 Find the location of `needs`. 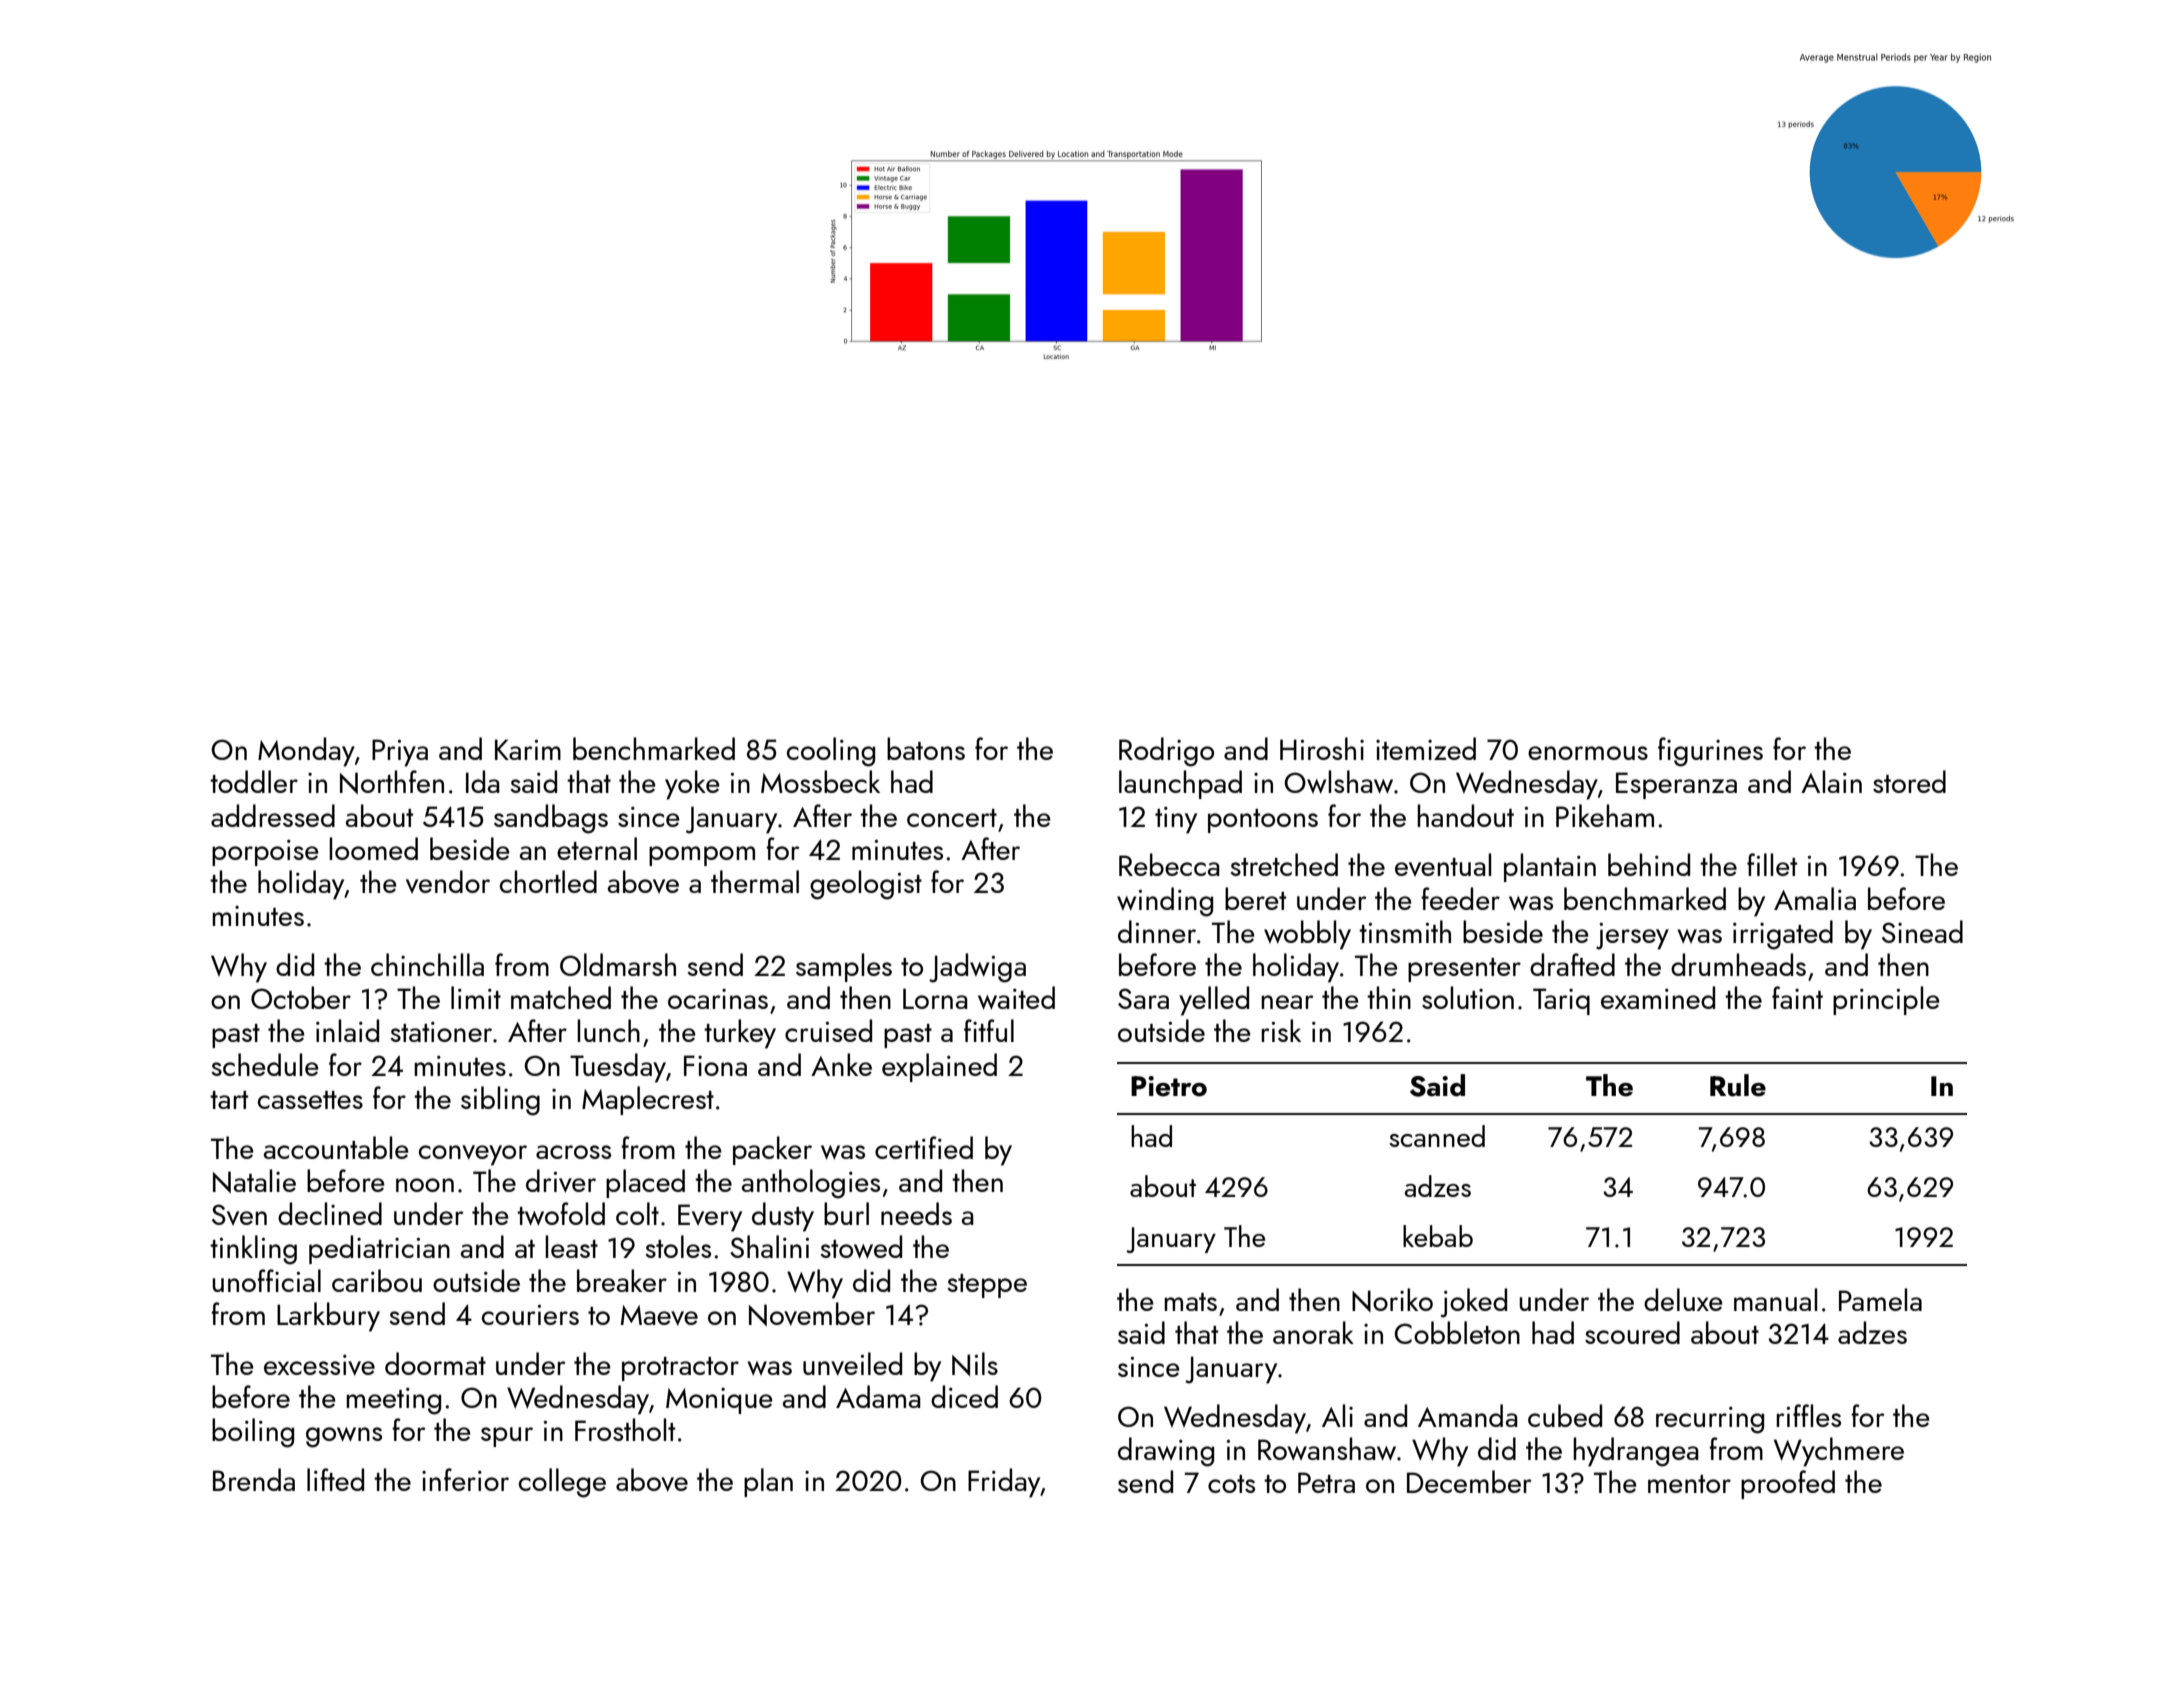

needs is located at coordinates (916, 1213).
